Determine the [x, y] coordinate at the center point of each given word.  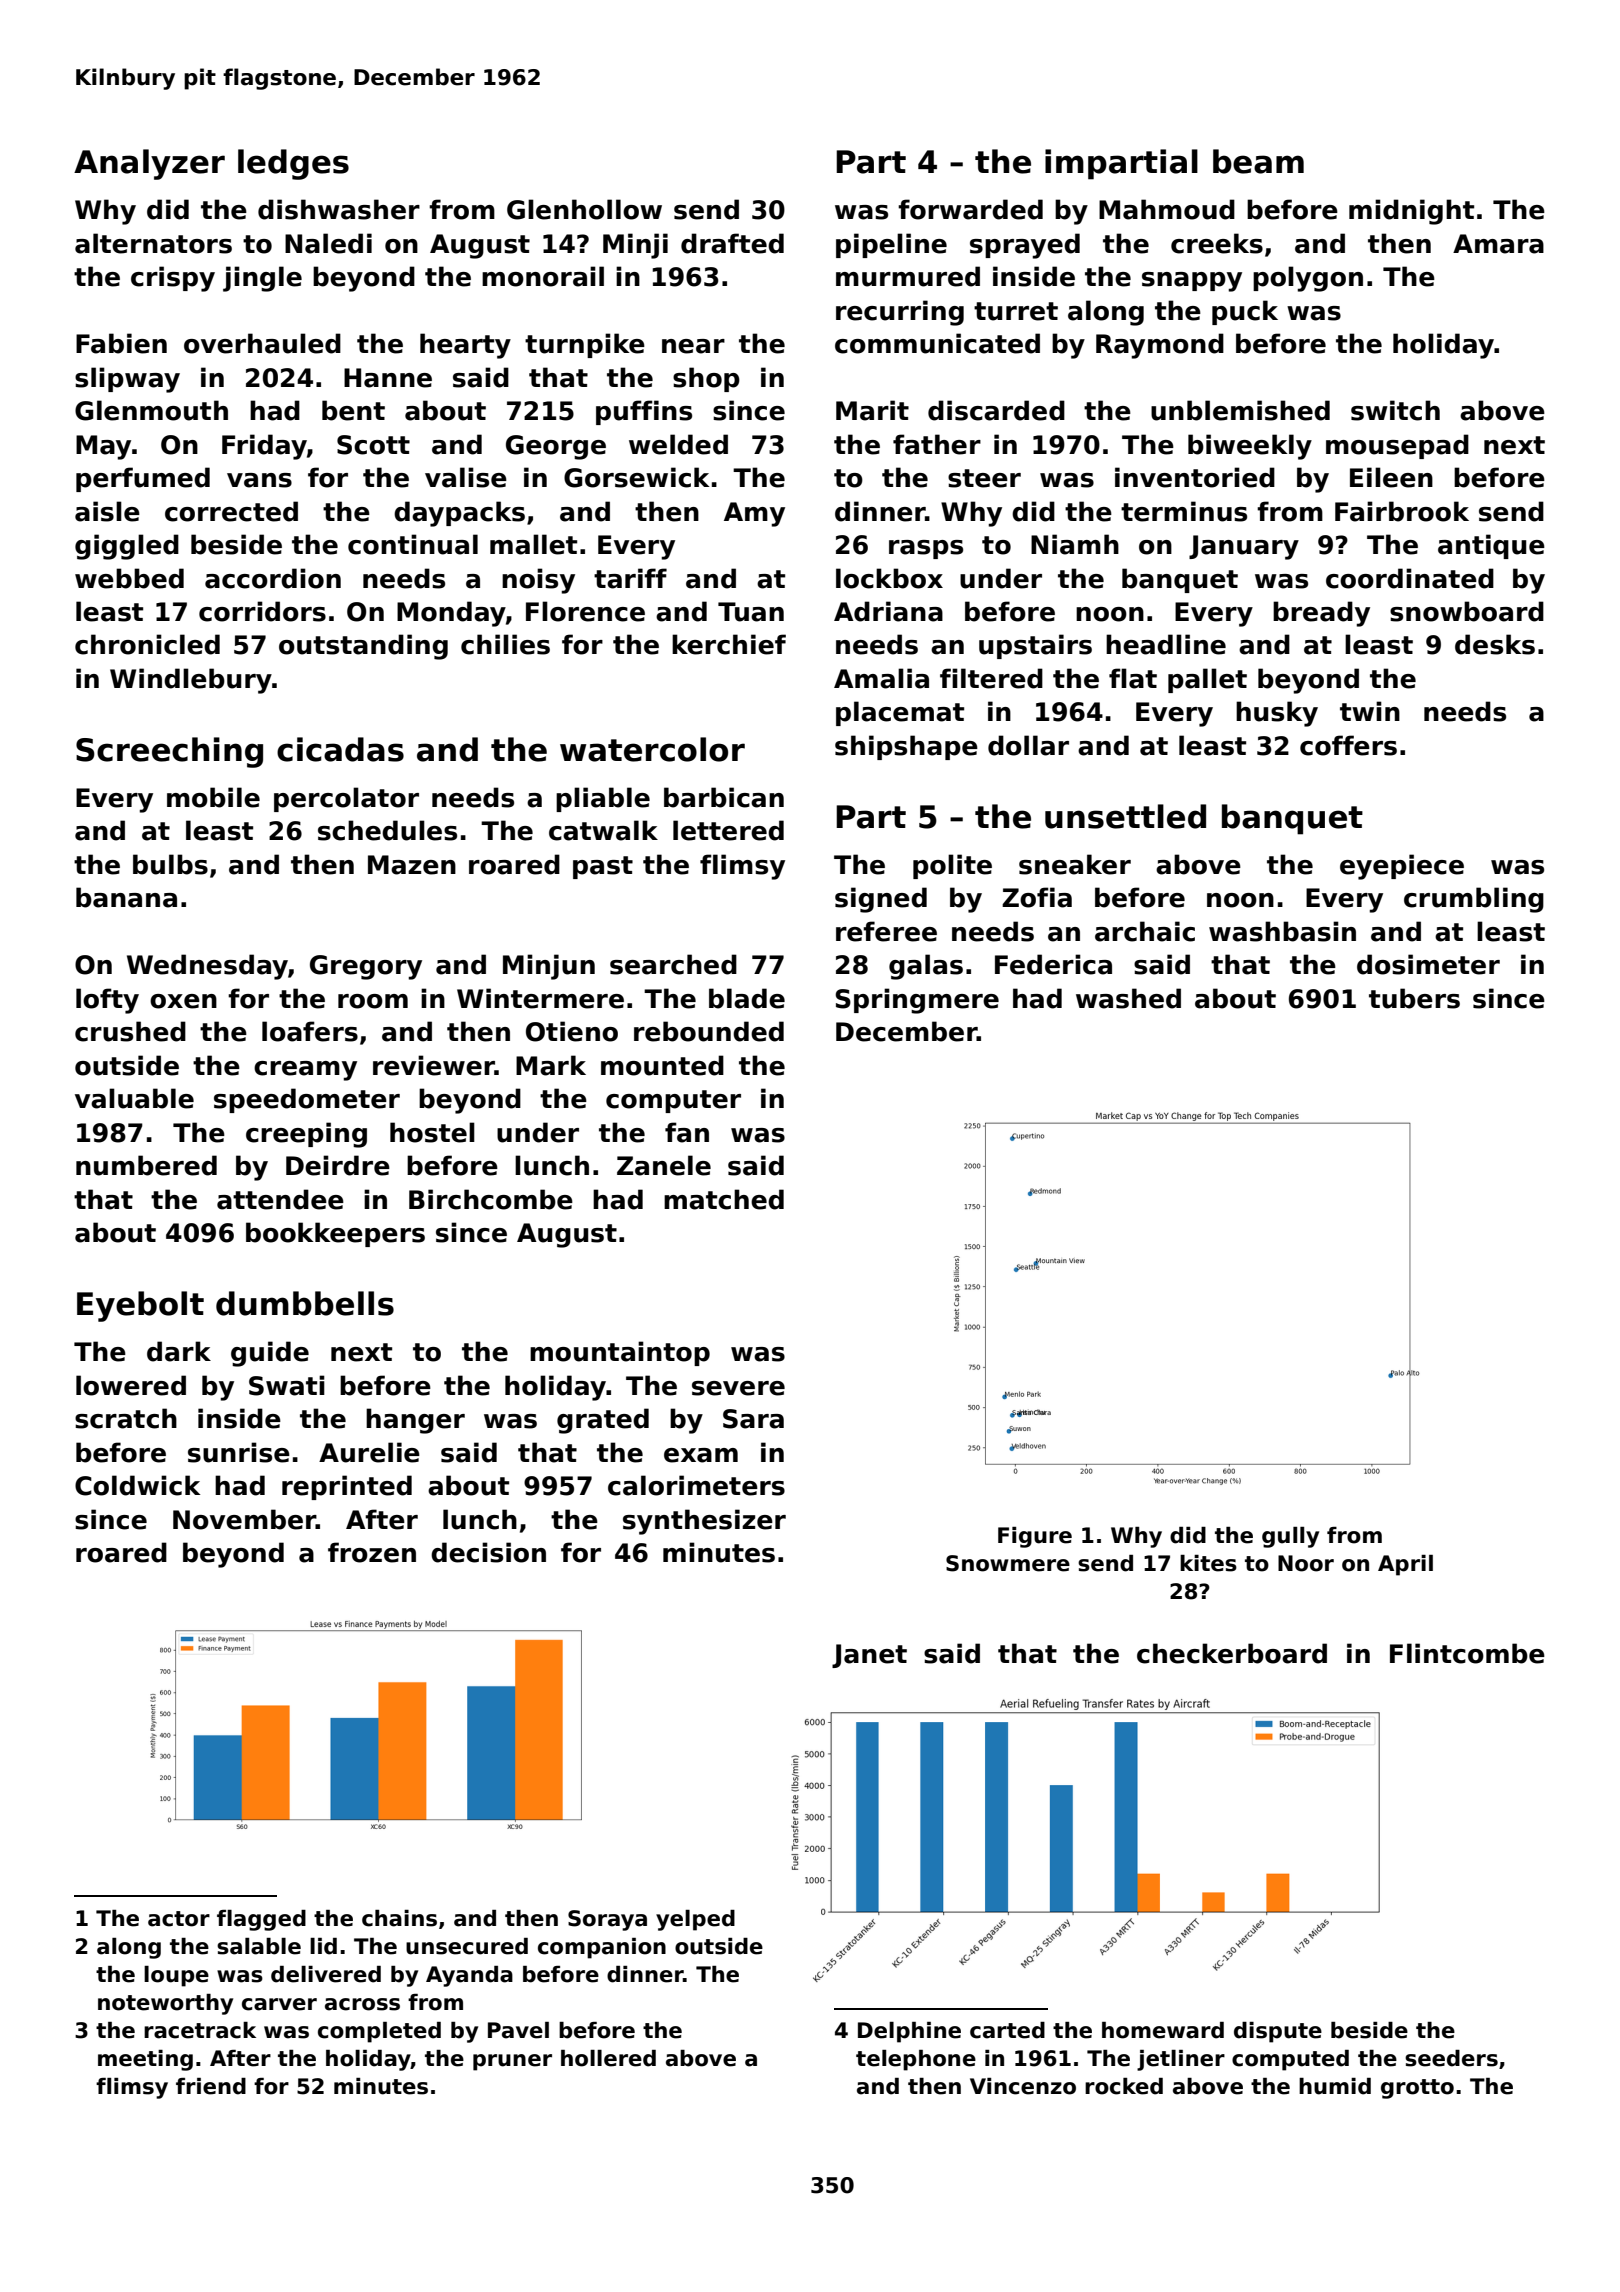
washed [1128, 998]
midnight [1411, 212]
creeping [306, 1135]
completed [379, 2032]
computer [673, 1101]
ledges [293, 164]
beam [1258, 161]
